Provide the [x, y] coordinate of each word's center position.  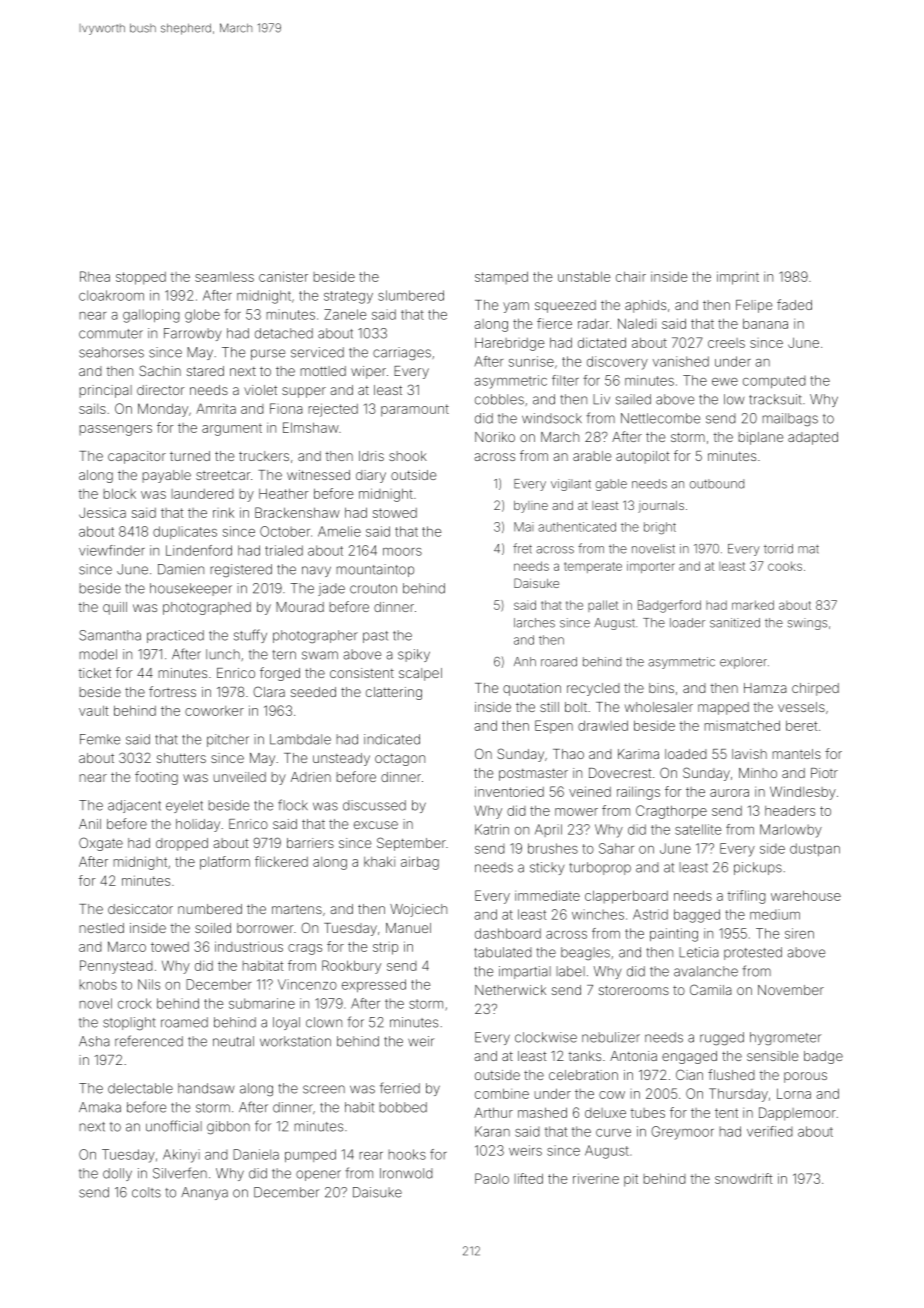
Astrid [650, 914]
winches [598, 914]
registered [241, 570]
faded [794, 304]
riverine [596, 1178]
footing [156, 778]
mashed [542, 1112]
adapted [813, 438]
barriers [310, 843]
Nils [149, 984]
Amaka [100, 1107]
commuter [111, 334]
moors [402, 552]
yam [516, 307]
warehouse [806, 895]
